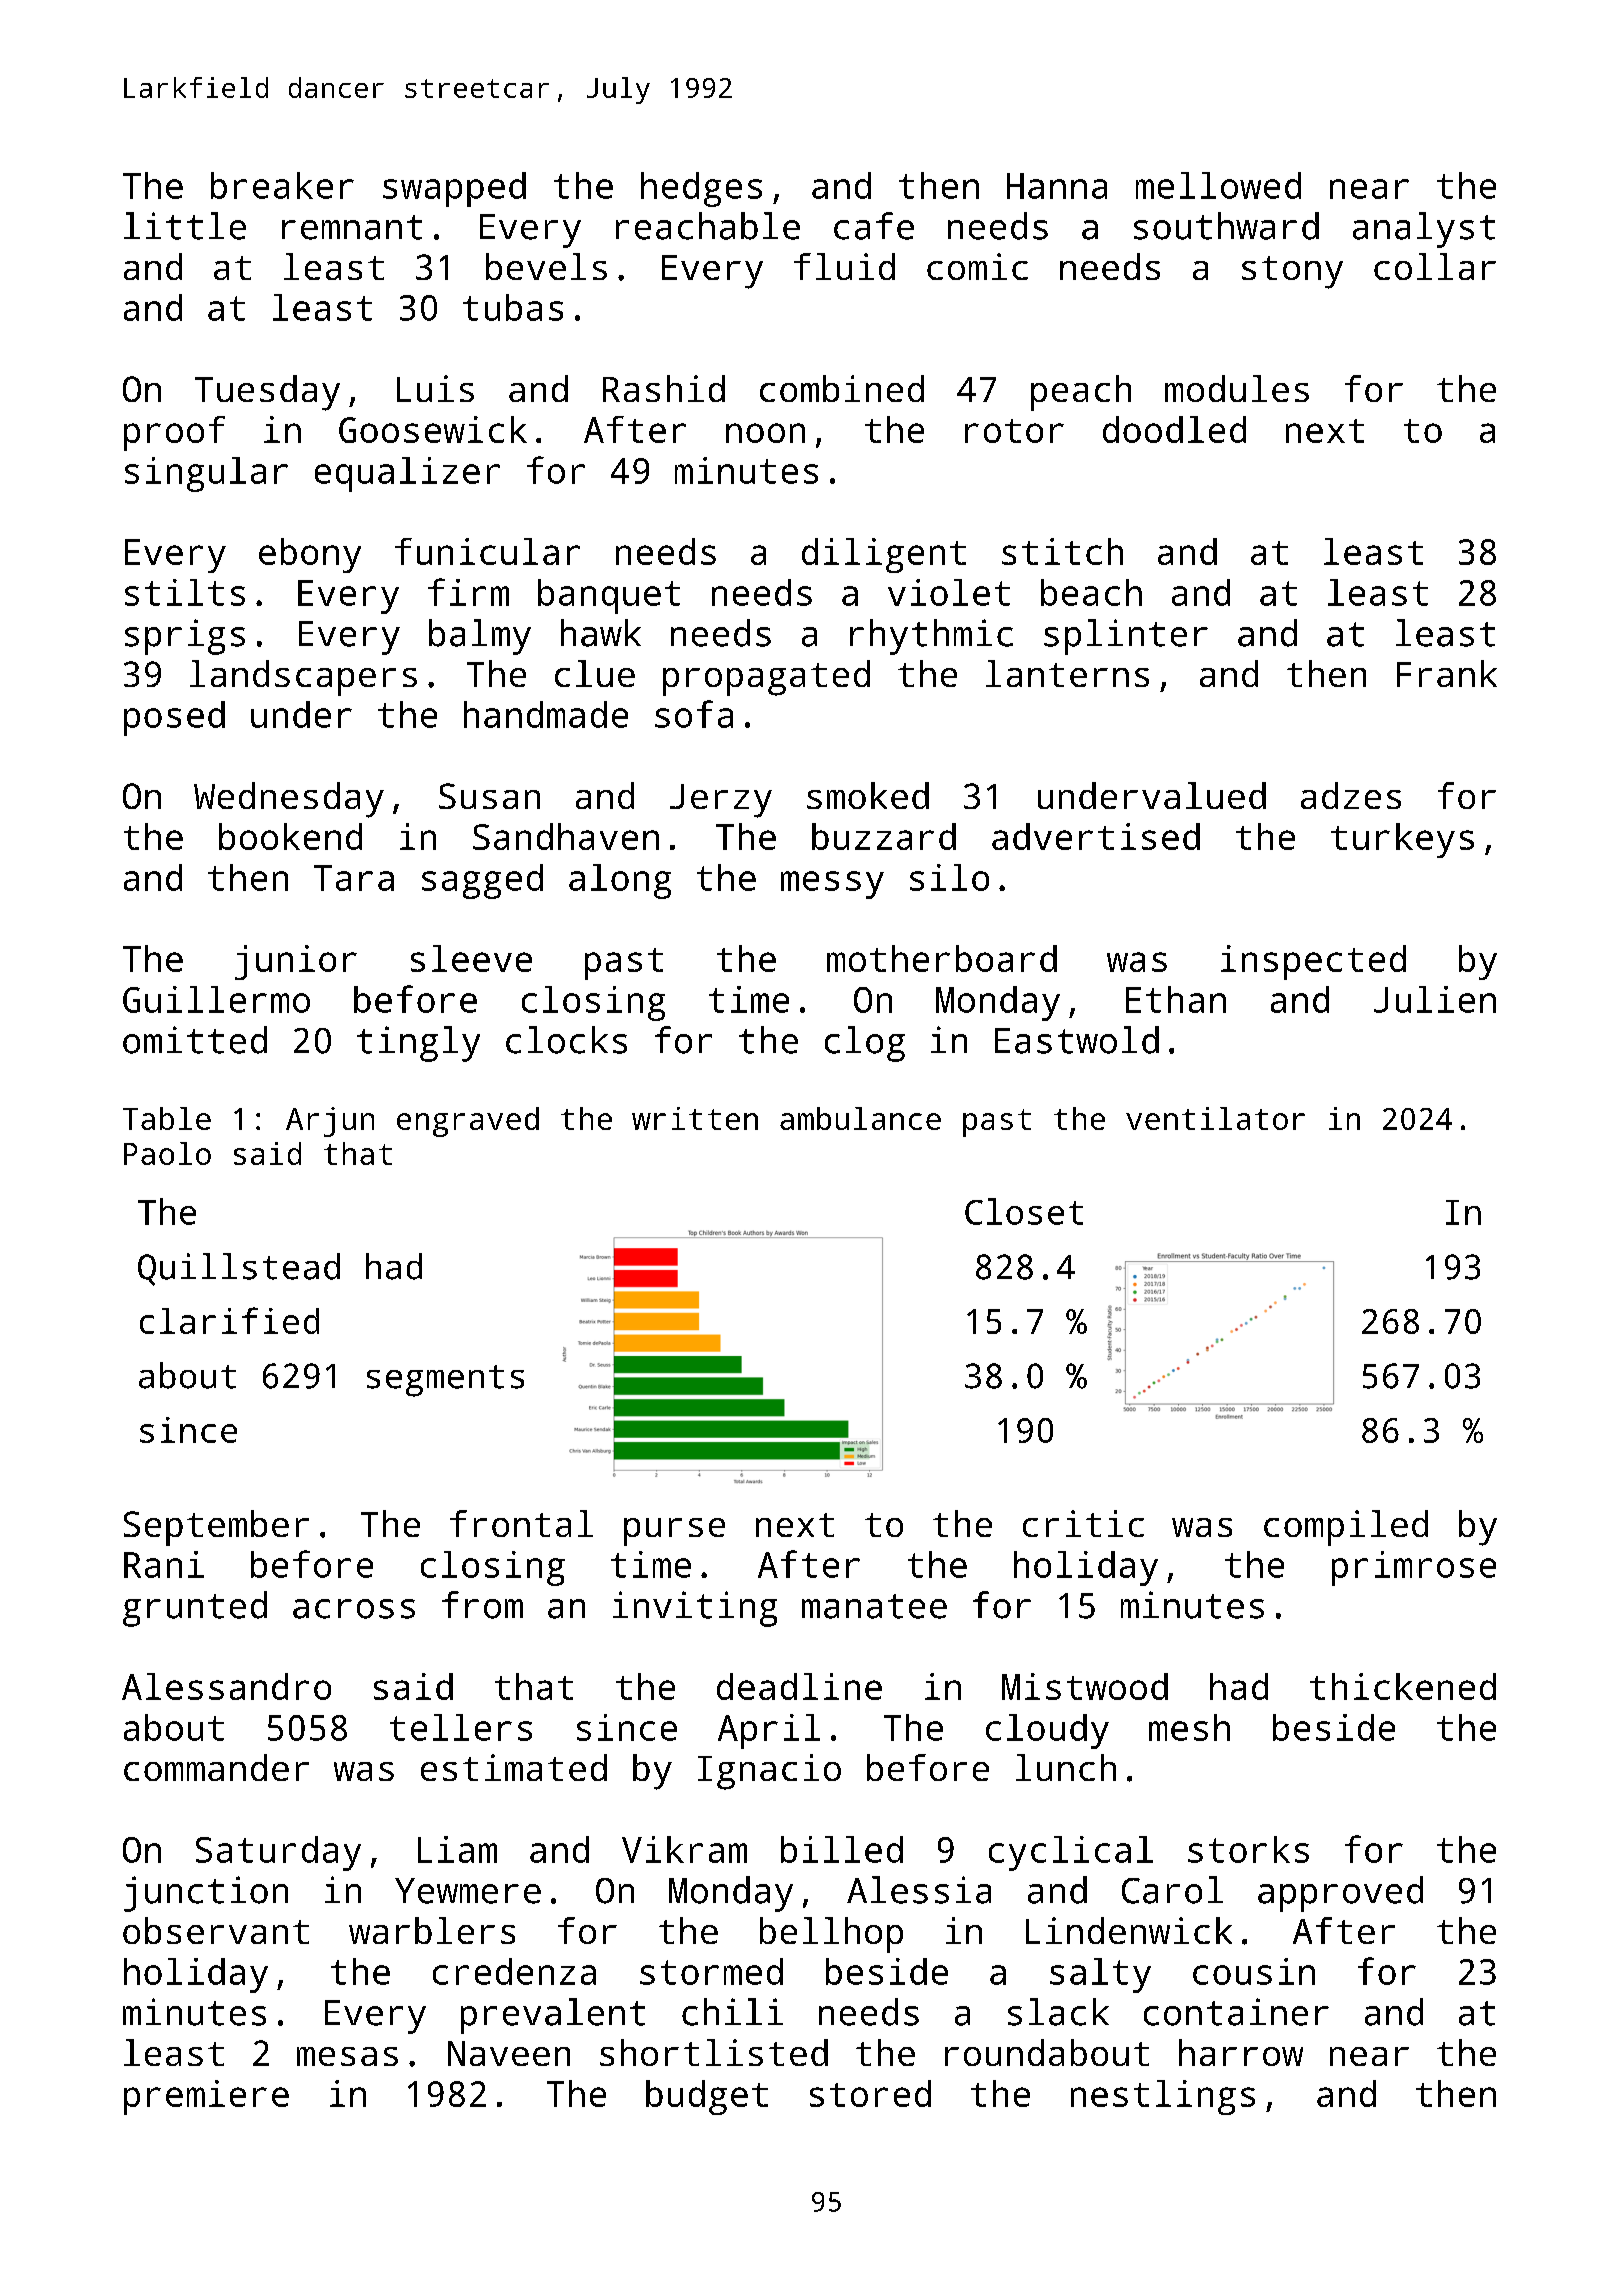 This screenshot has height=2292, width=1620. I want to click on mellowed, so click(1218, 185).
